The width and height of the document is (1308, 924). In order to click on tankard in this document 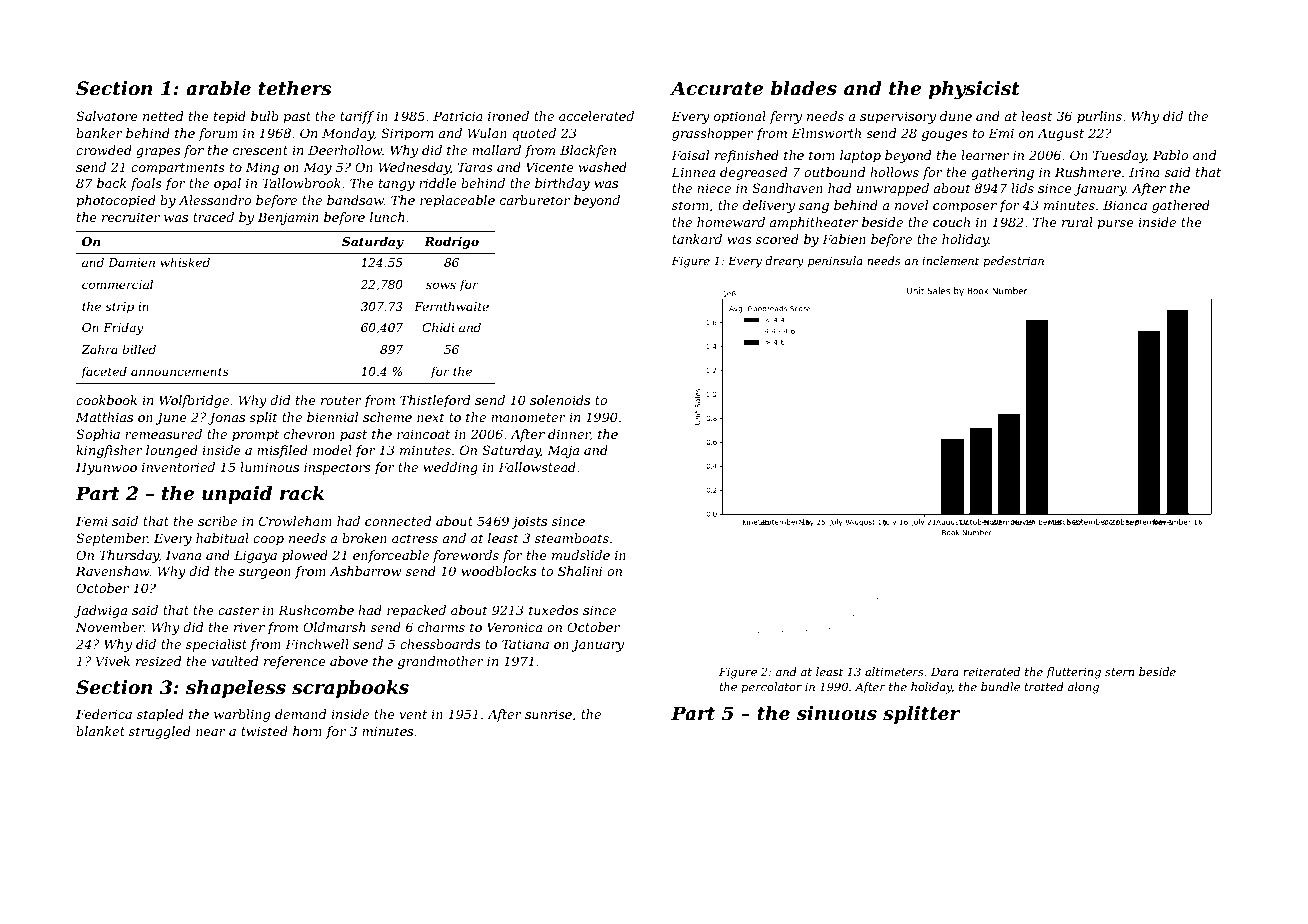, I will do `click(697, 239)`.
